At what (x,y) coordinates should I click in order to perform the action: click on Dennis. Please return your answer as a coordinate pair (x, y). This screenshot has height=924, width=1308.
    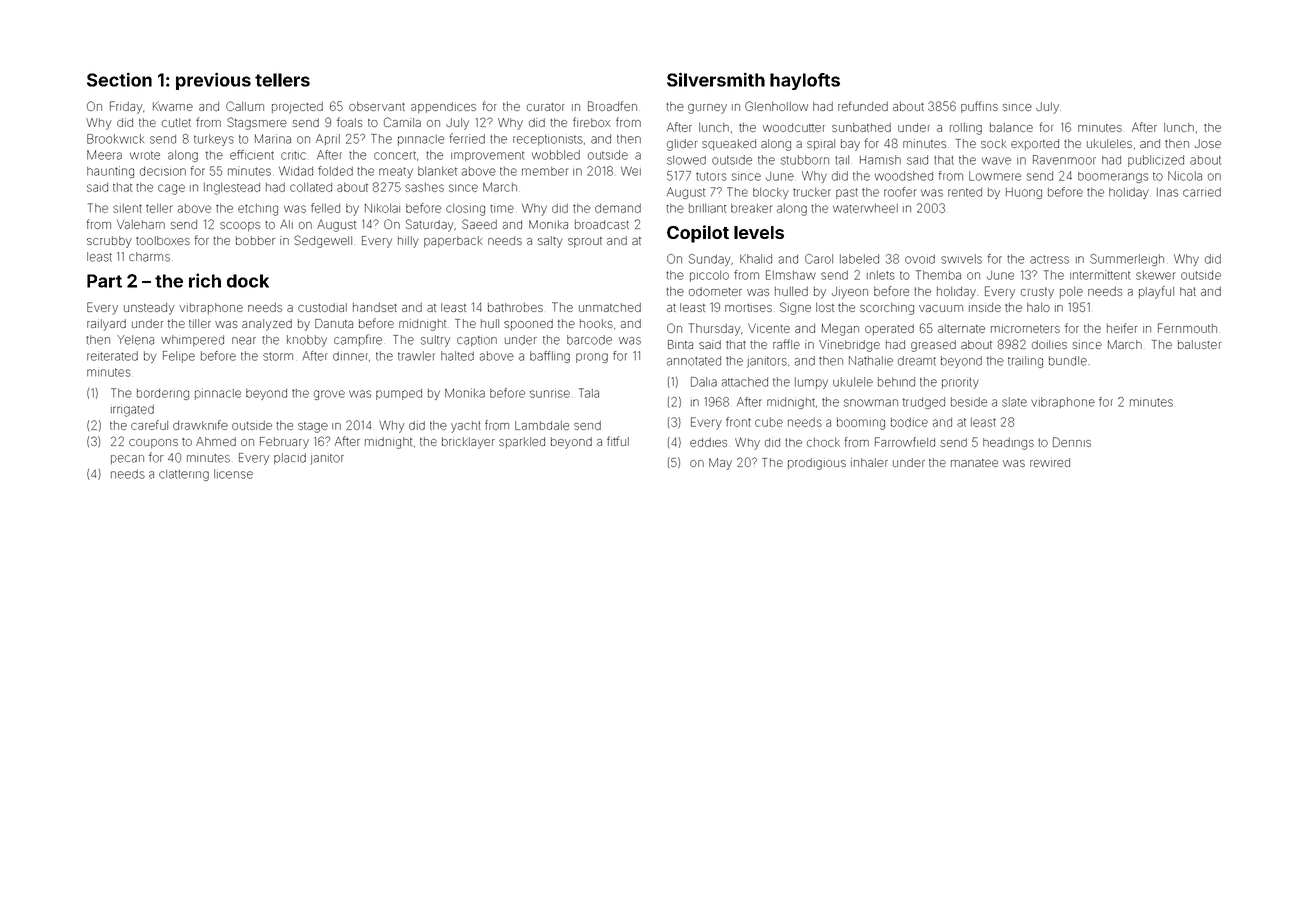
    Looking at the image, I should click on (1072, 442).
